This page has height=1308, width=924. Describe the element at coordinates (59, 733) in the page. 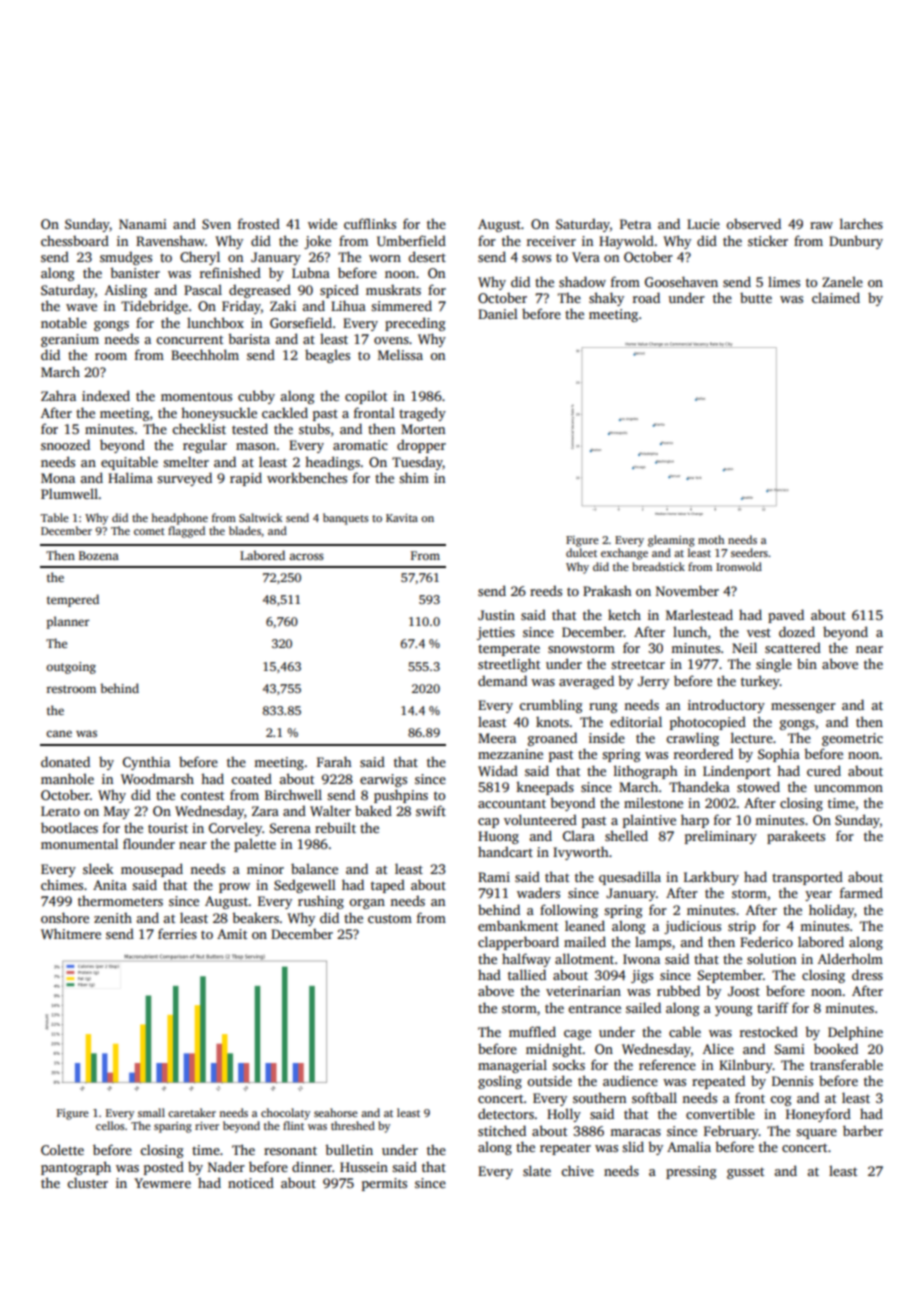

I see `cane` at that location.
